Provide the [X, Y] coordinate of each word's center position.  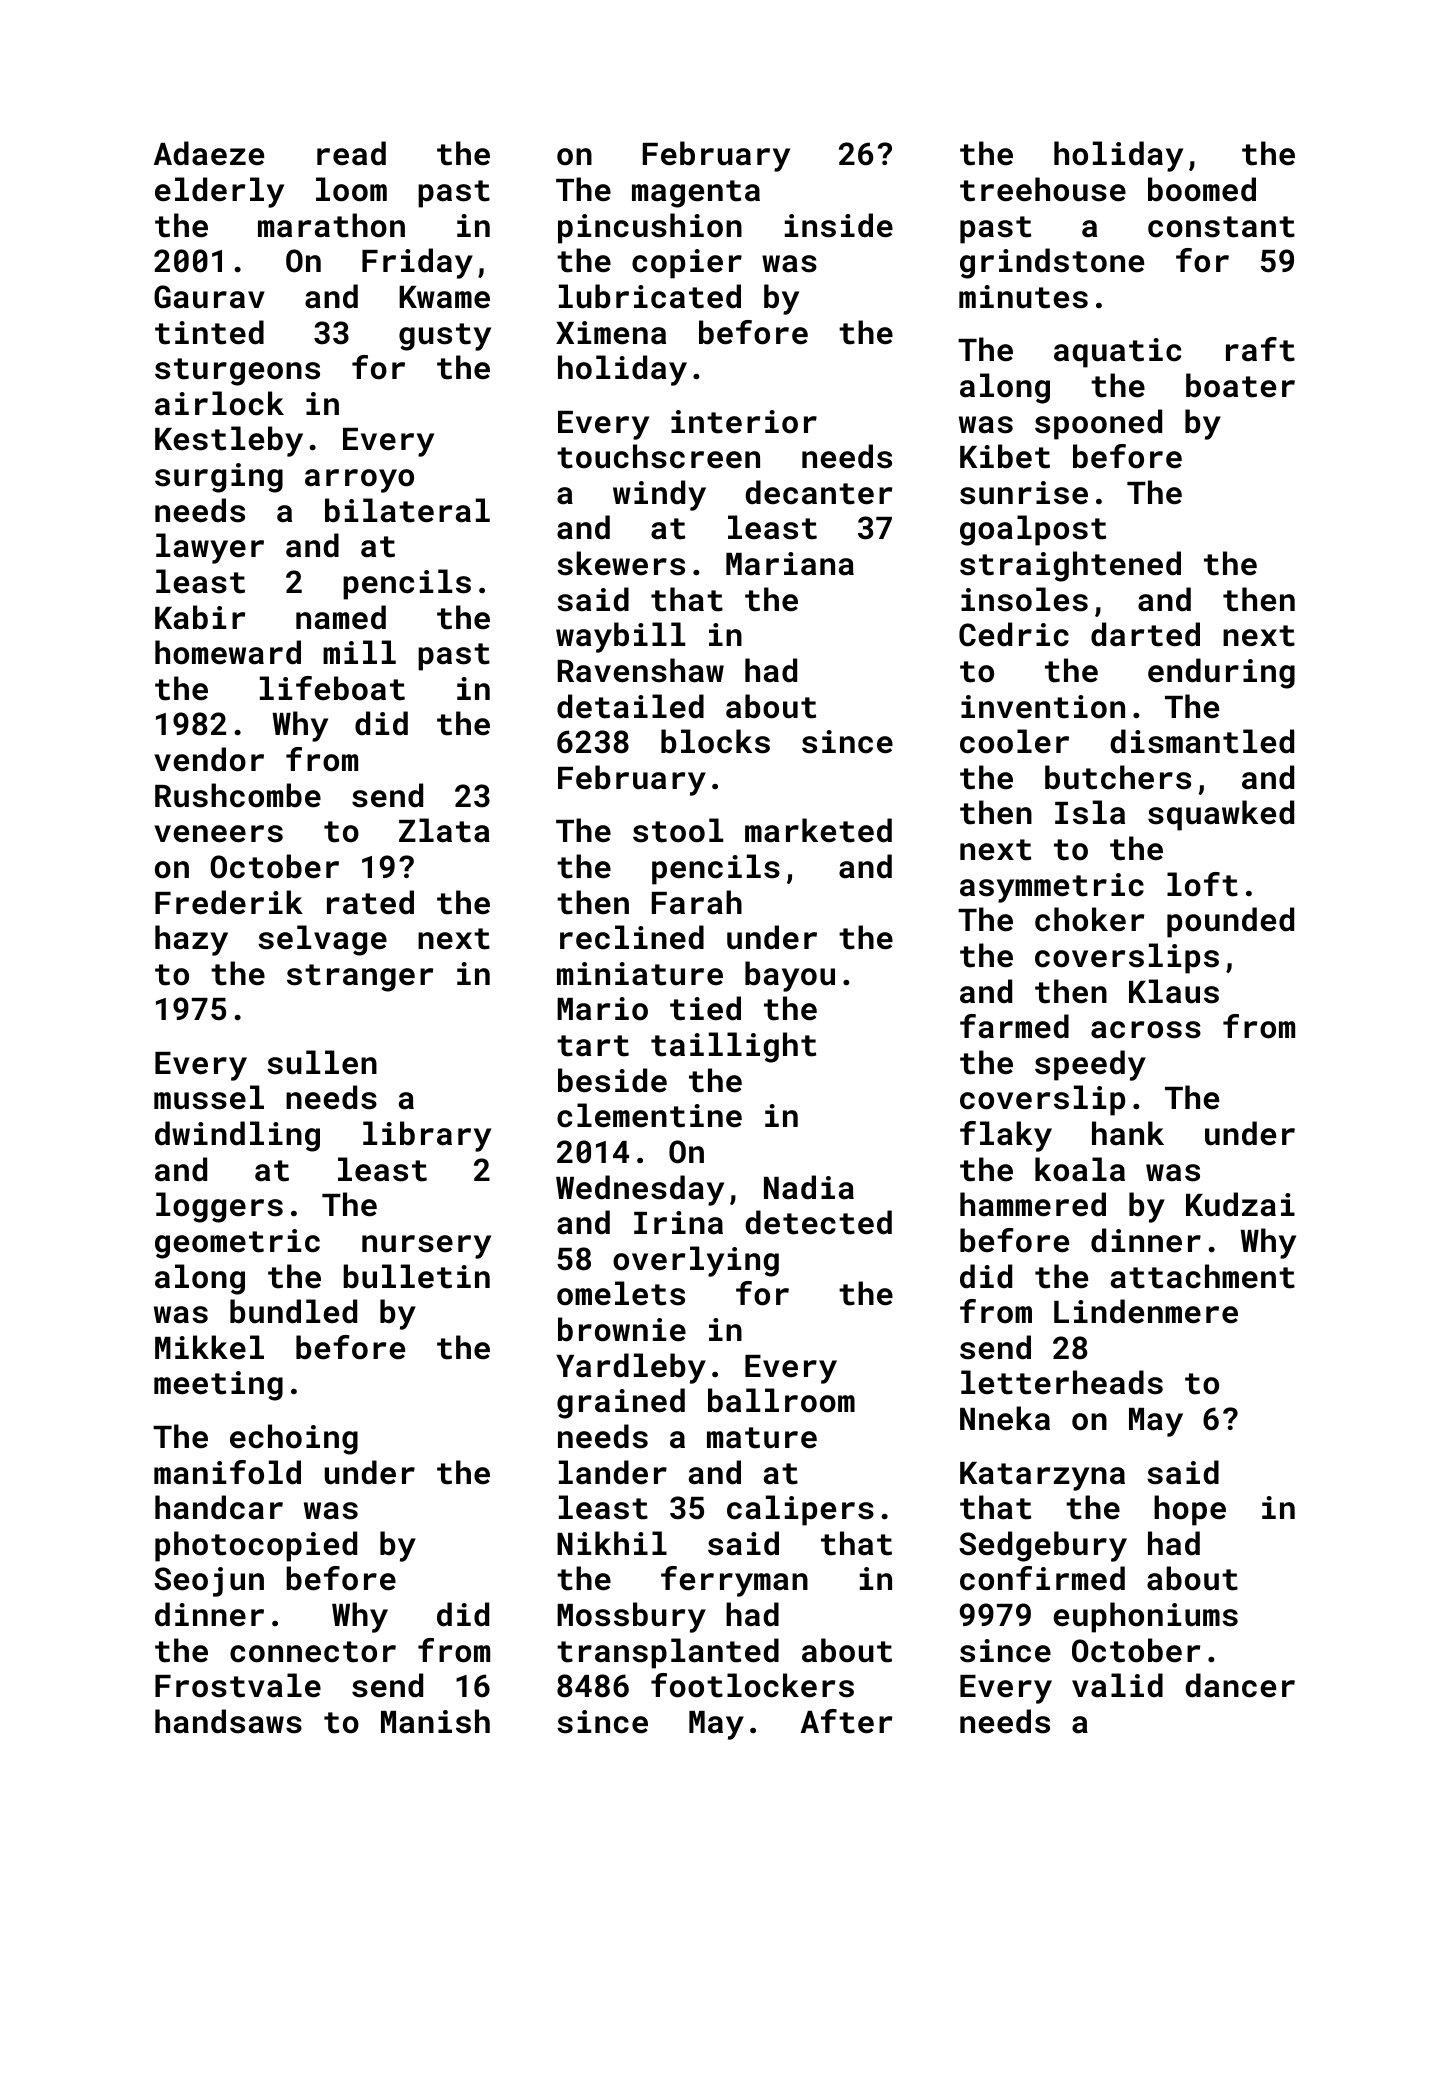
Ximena [611, 333]
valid [1117, 1685]
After [846, 1721]
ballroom [781, 1400]
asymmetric [1052, 888]
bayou [790, 976]
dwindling [237, 1136]
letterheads [1062, 1382]
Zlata [444, 830]
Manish [435, 1721]
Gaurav [209, 297]
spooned [1098, 424]
